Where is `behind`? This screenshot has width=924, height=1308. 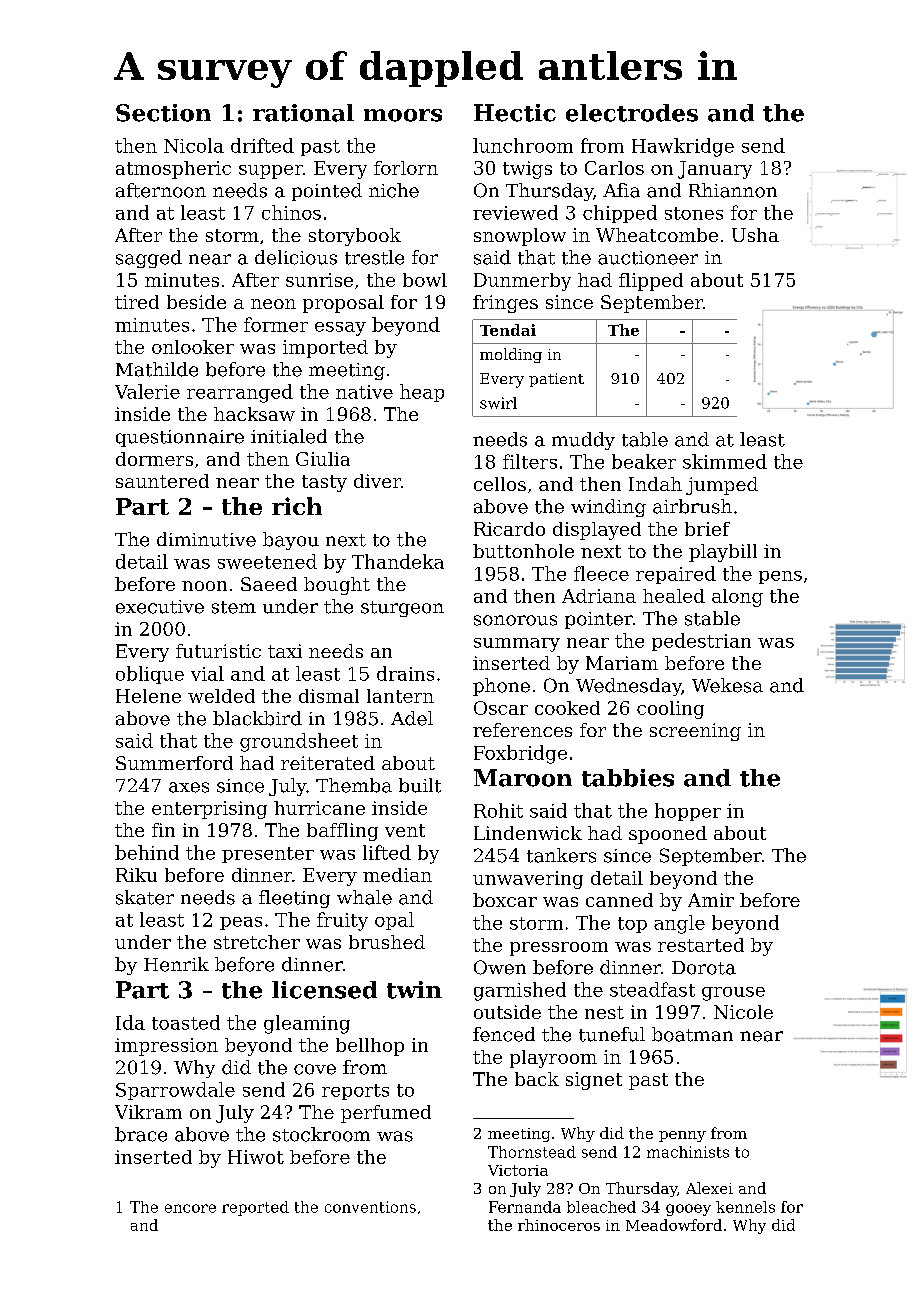 behind is located at coordinates (147, 852).
